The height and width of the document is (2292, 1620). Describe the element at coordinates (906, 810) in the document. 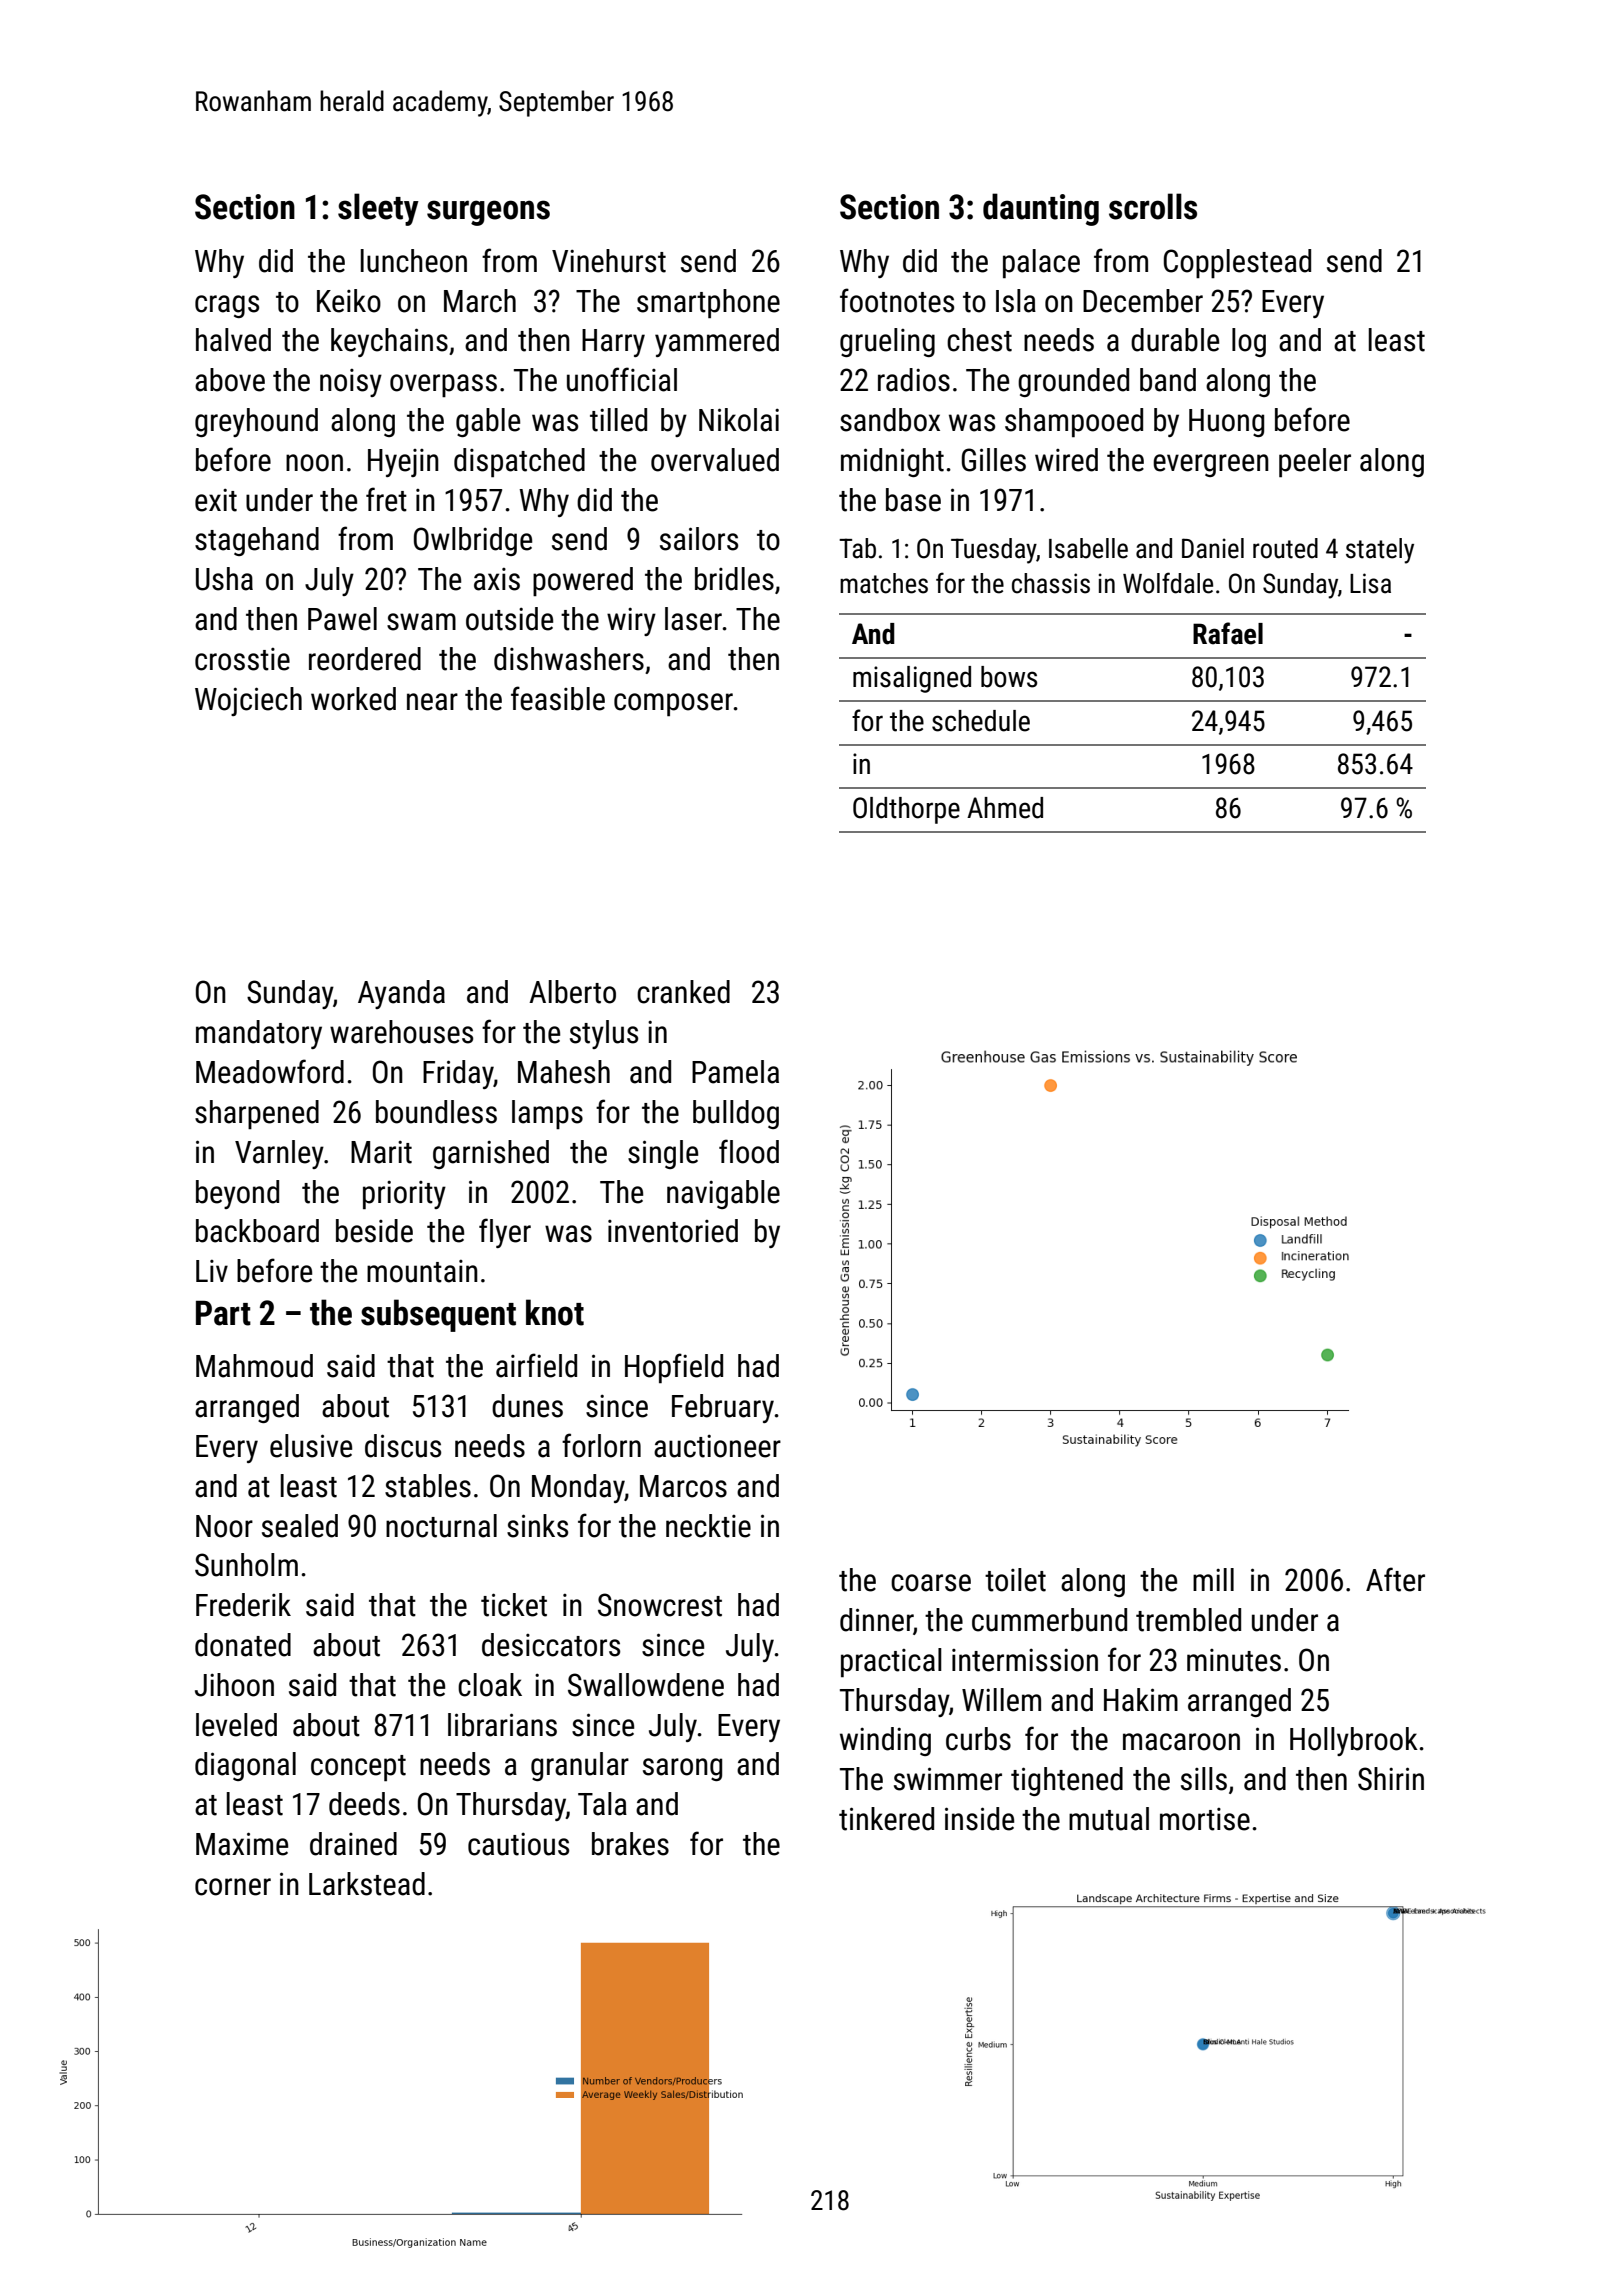

I see `Oldthorpe` at that location.
